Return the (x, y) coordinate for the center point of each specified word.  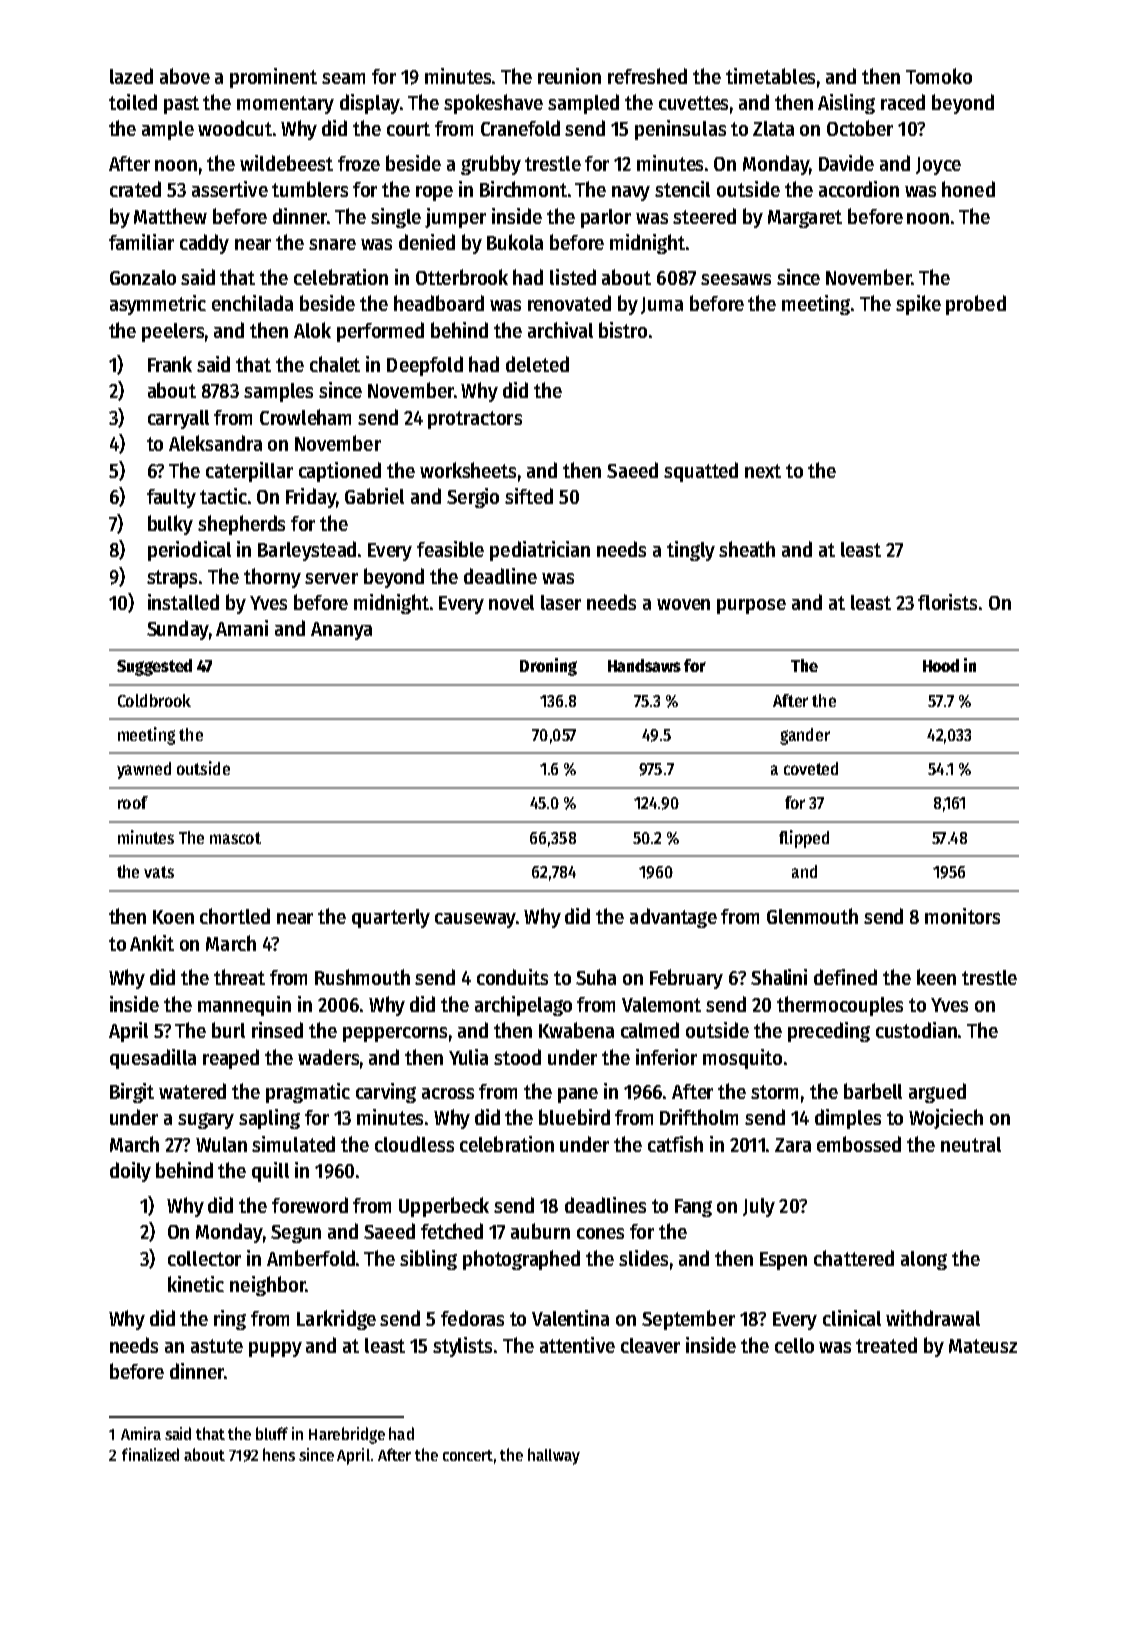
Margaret (805, 219)
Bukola (515, 242)
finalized (150, 1454)
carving (386, 1093)
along (924, 1260)
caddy (204, 244)
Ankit (152, 943)
